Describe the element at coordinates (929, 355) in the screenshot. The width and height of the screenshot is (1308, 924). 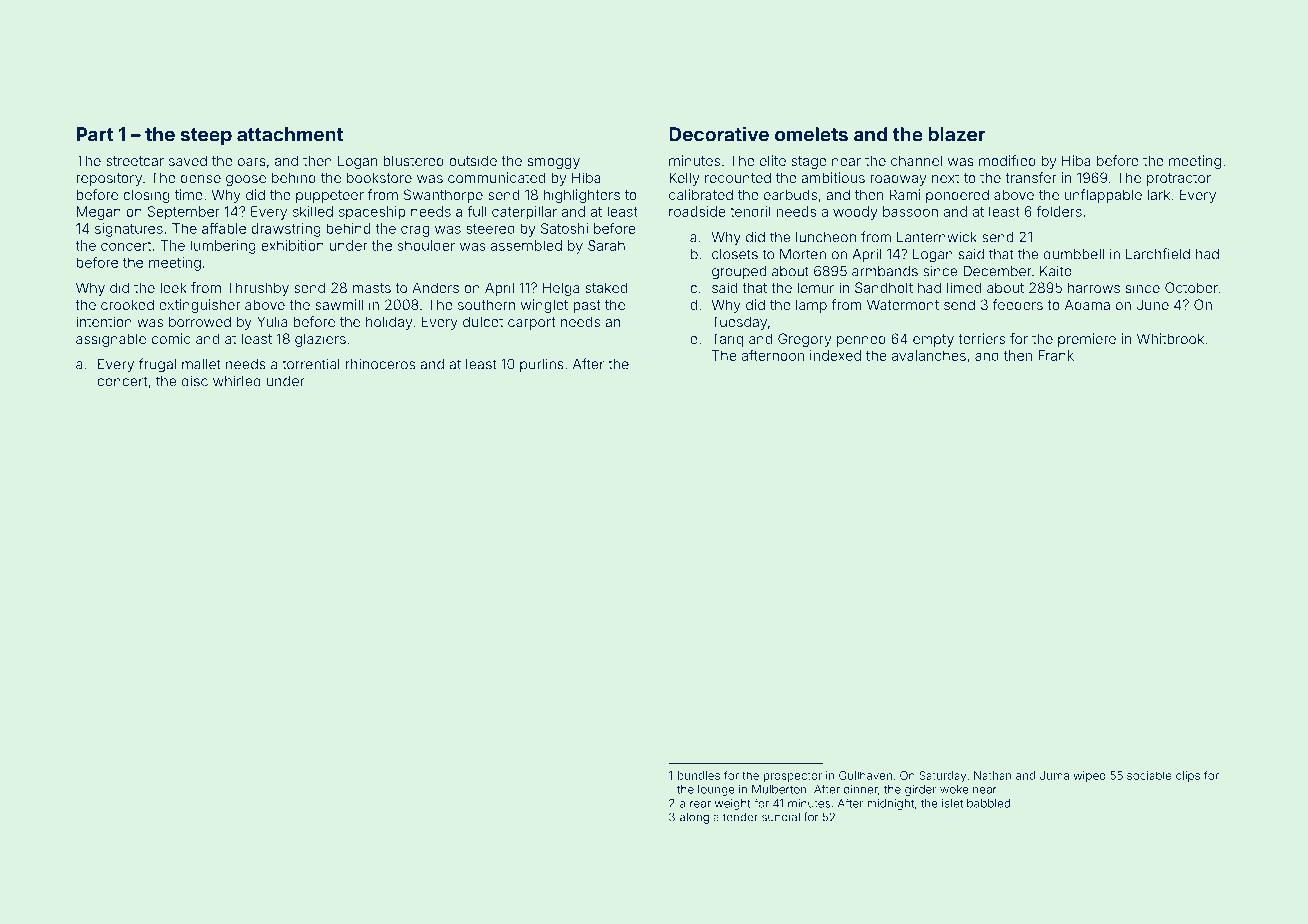
I see `avalanches` at that location.
